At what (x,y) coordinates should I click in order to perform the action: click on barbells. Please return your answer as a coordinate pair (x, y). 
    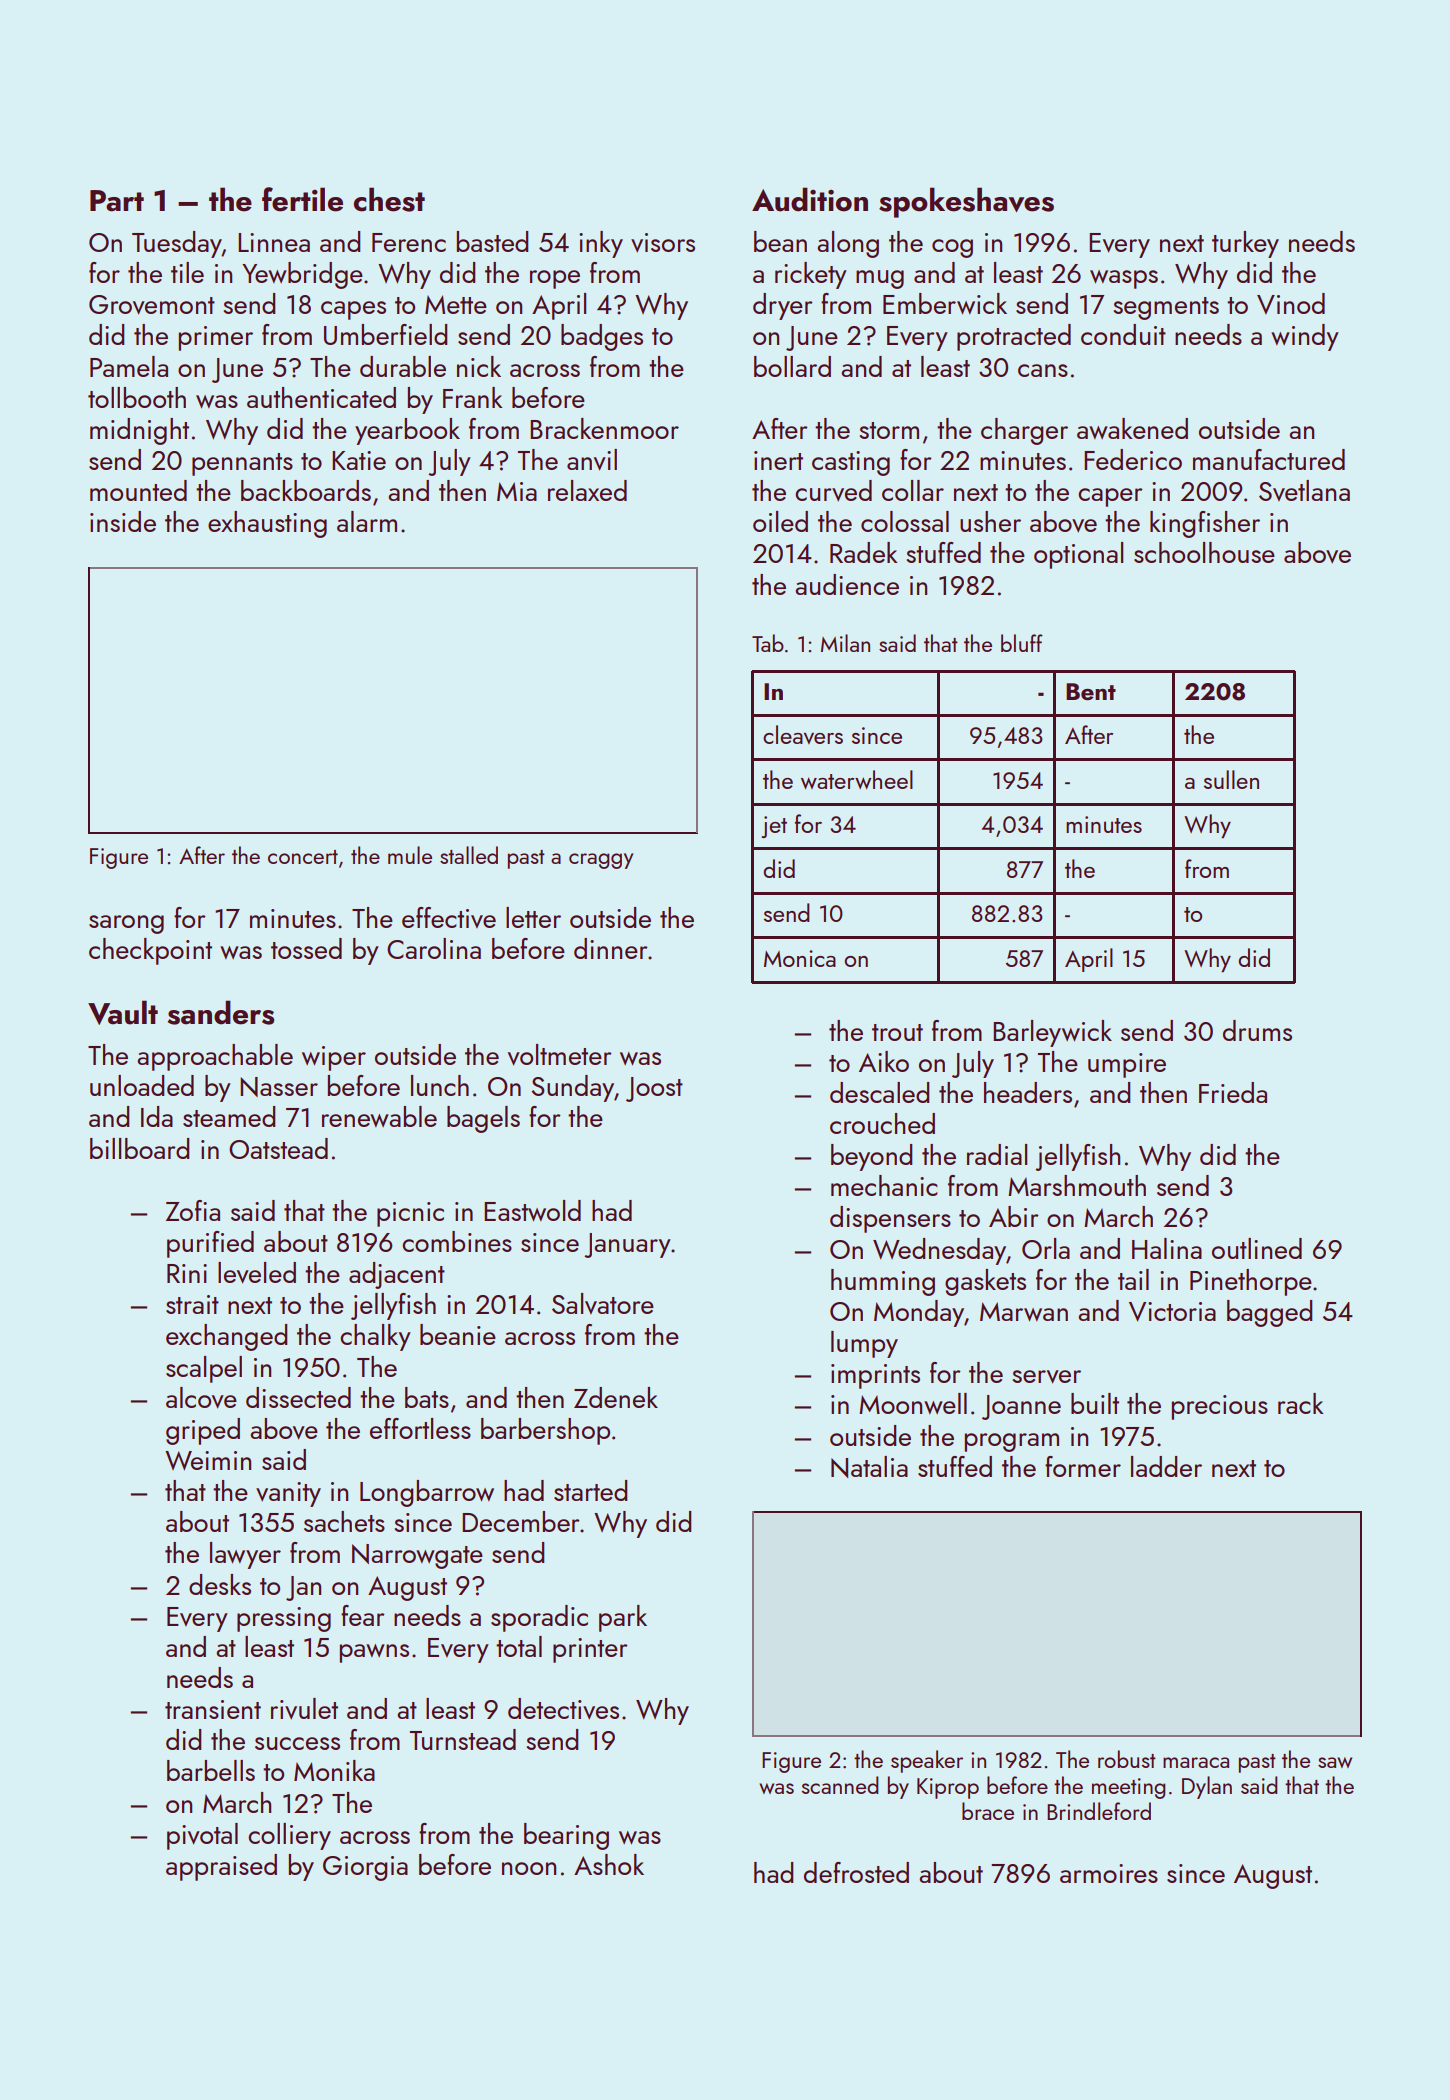
    Looking at the image, I should click on (211, 1770).
